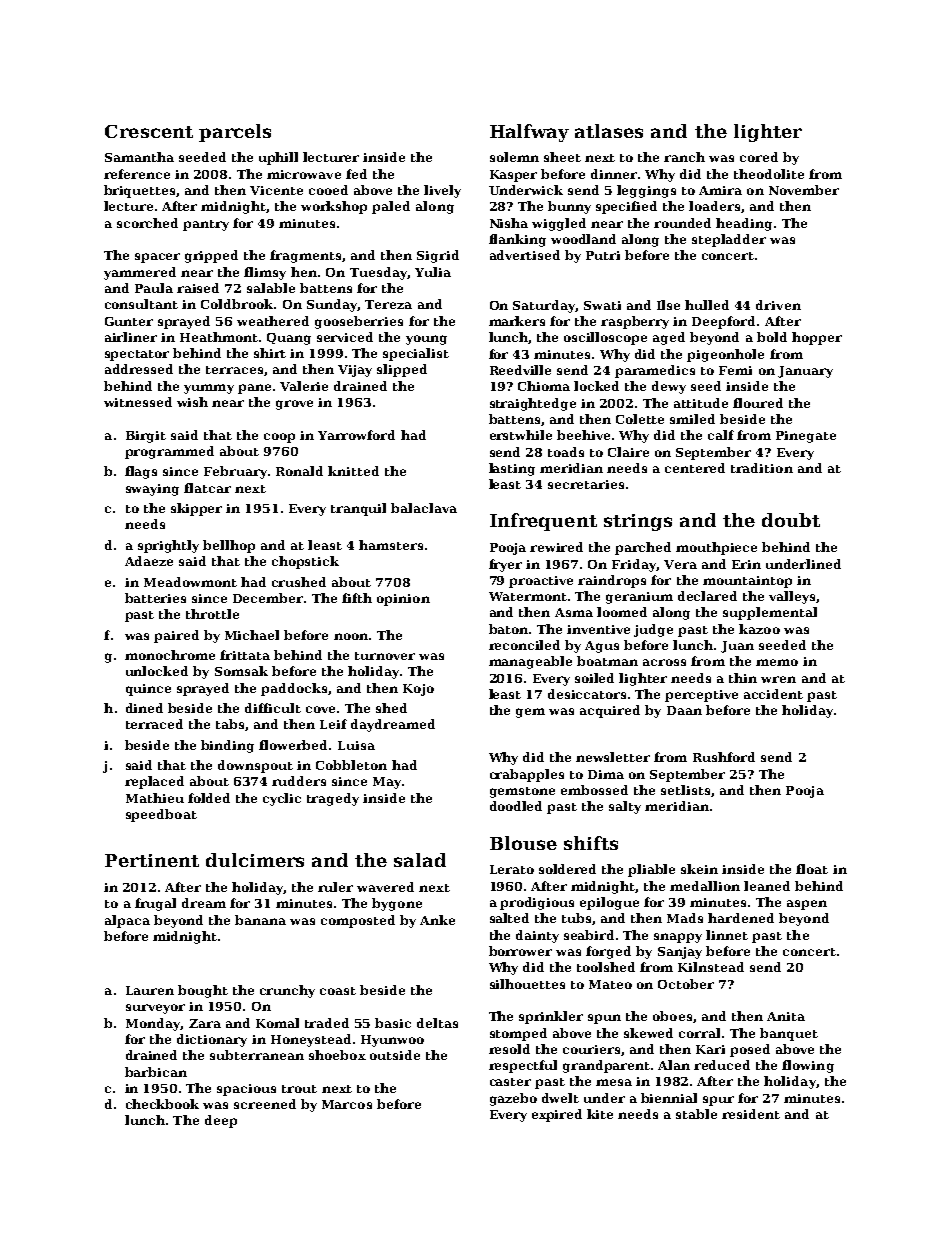 This screenshot has width=952, height=1233. Describe the element at coordinates (759, 157) in the screenshot. I see `cored` at that location.
